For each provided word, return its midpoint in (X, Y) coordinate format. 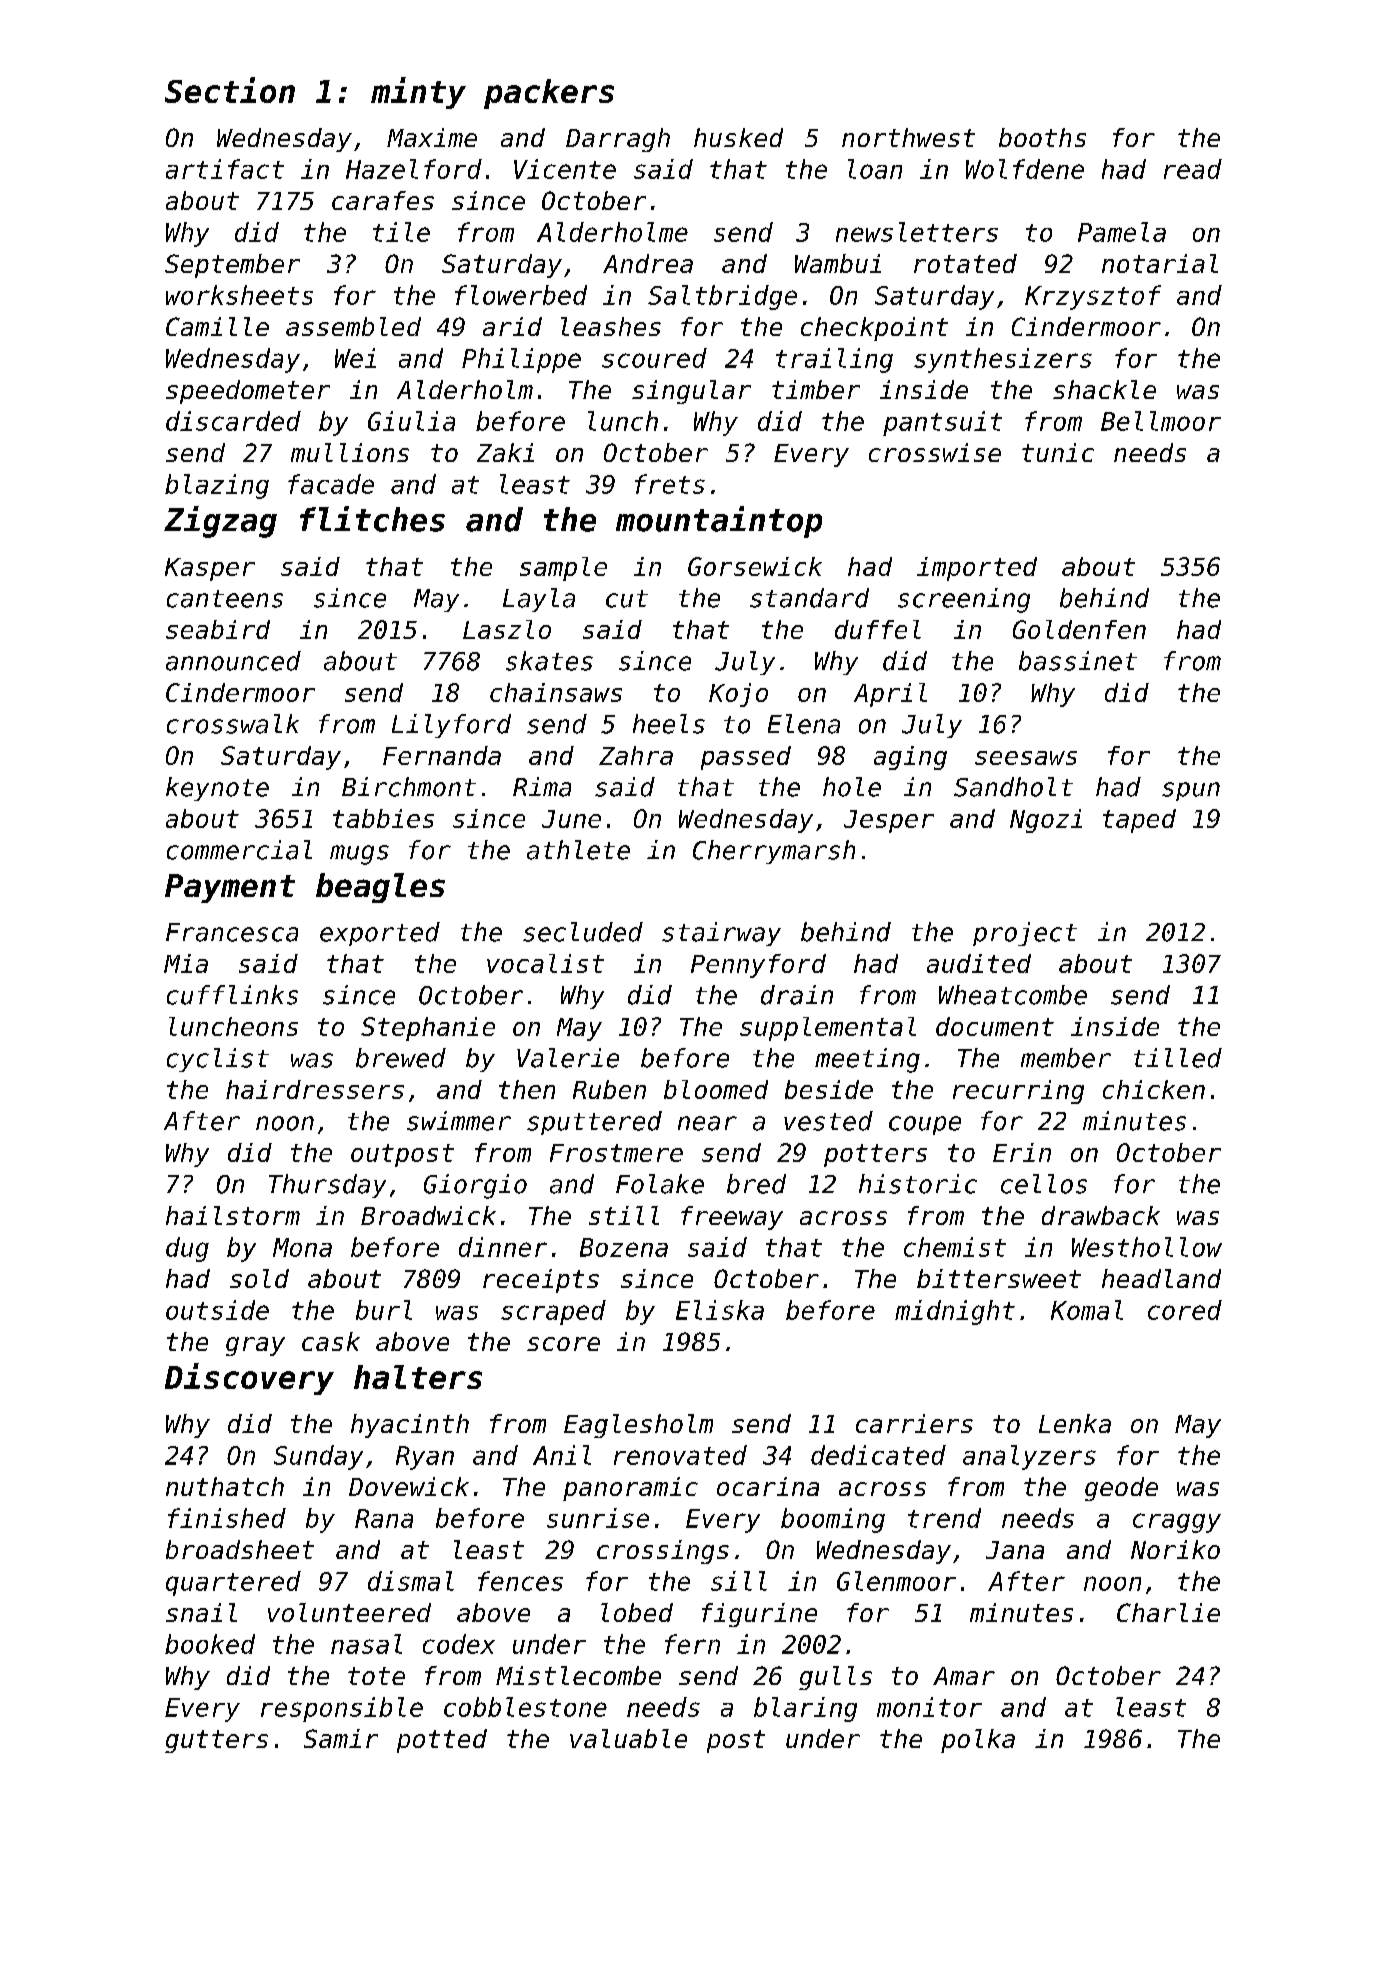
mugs (359, 855)
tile (401, 232)
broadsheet (240, 1549)
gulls (835, 1678)
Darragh (618, 140)
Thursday (327, 1186)
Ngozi (1046, 821)
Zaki (505, 452)
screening (964, 600)
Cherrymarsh (774, 852)
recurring (1018, 1092)
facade (331, 484)
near (707, 1123)
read (1193, 169)
